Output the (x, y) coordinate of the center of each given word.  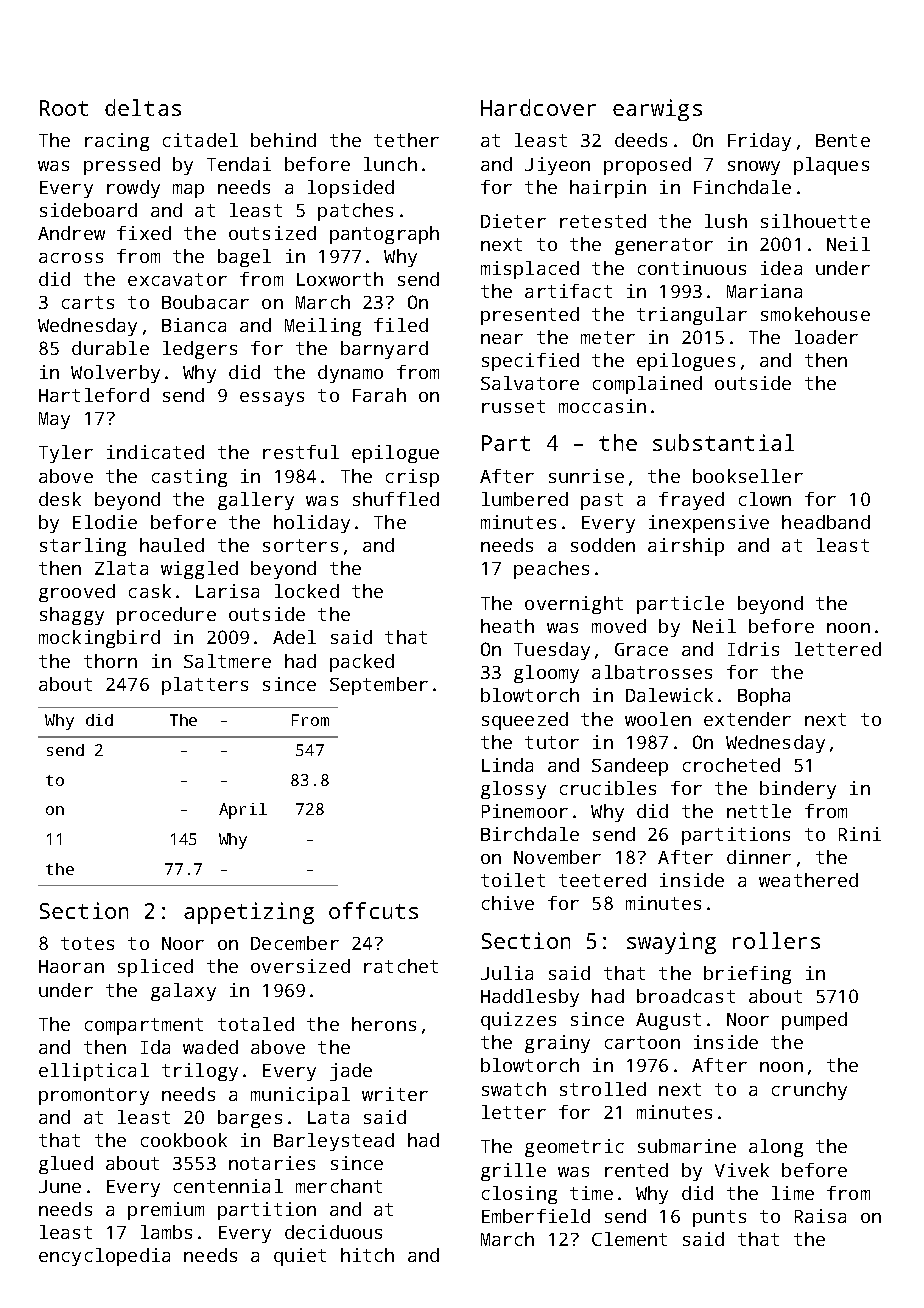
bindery (798, 790)
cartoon (642, 1042)
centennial (228, 1186)
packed (362, 663)
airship (686, 547)
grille (513, 1172)
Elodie (105, 522)
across (71, 258)
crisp (412, 478)
